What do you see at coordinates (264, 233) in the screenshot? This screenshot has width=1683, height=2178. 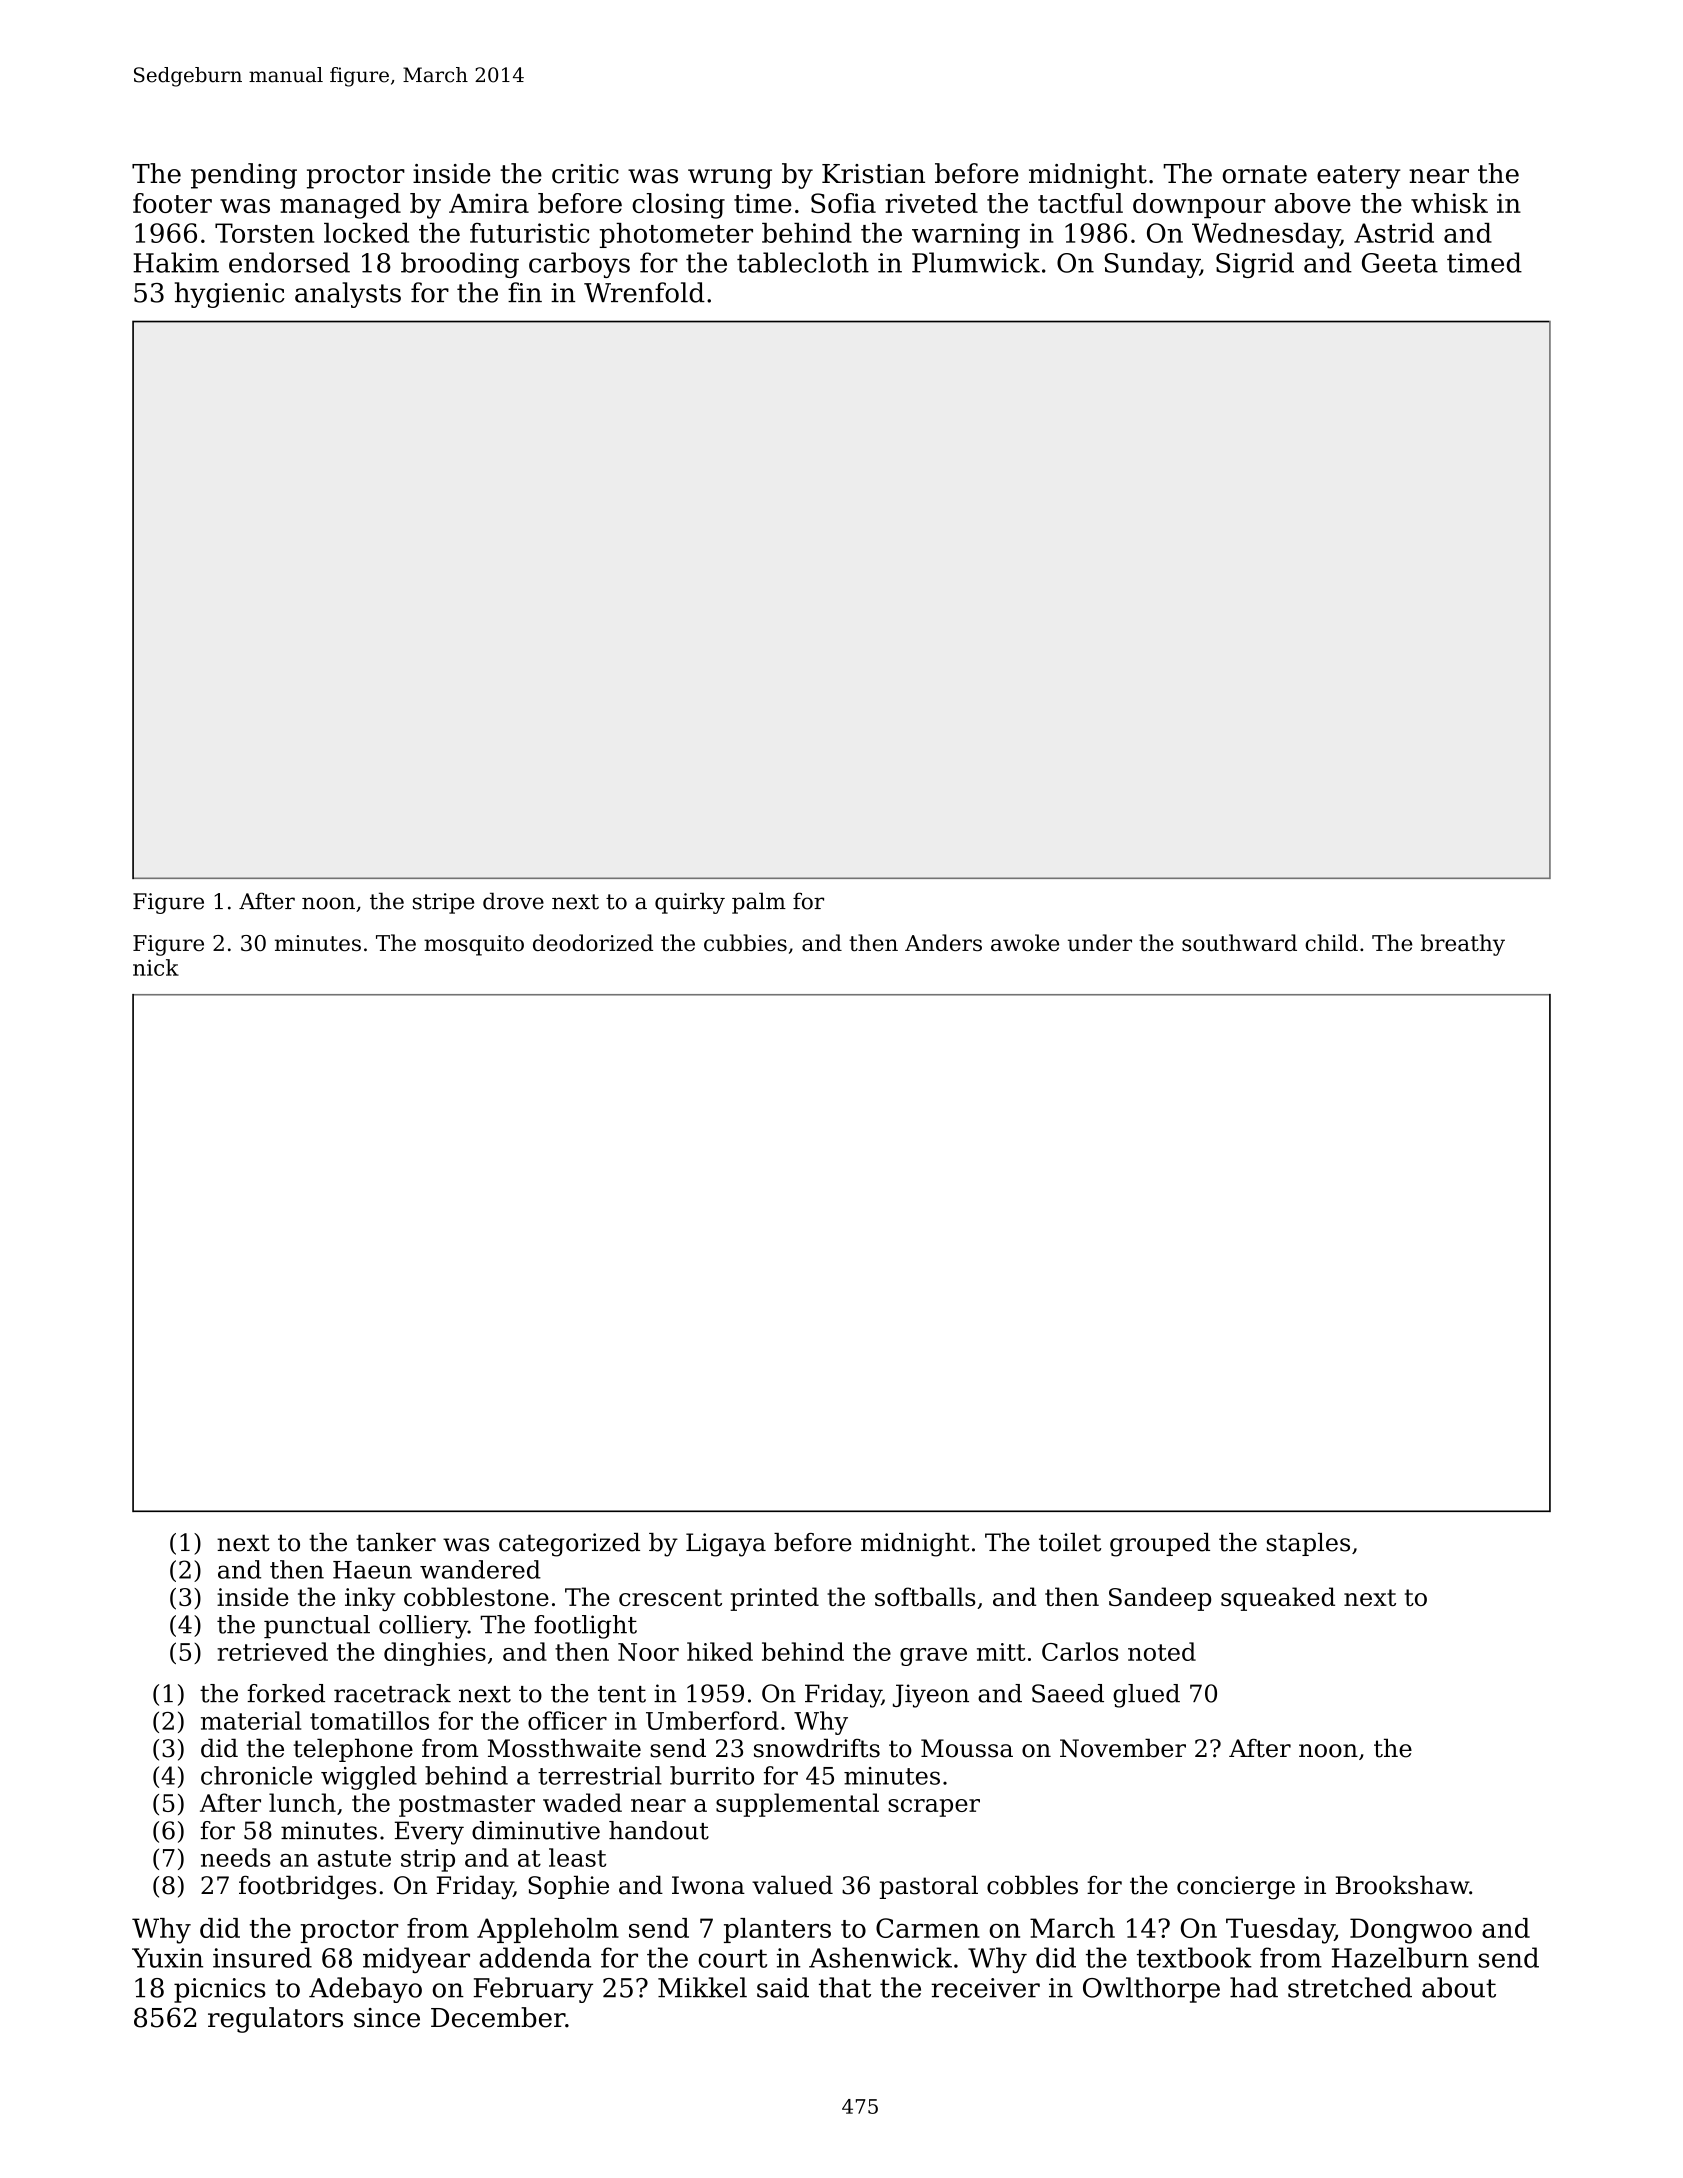 I see `Torsten` at bounding box center [264, 233].
